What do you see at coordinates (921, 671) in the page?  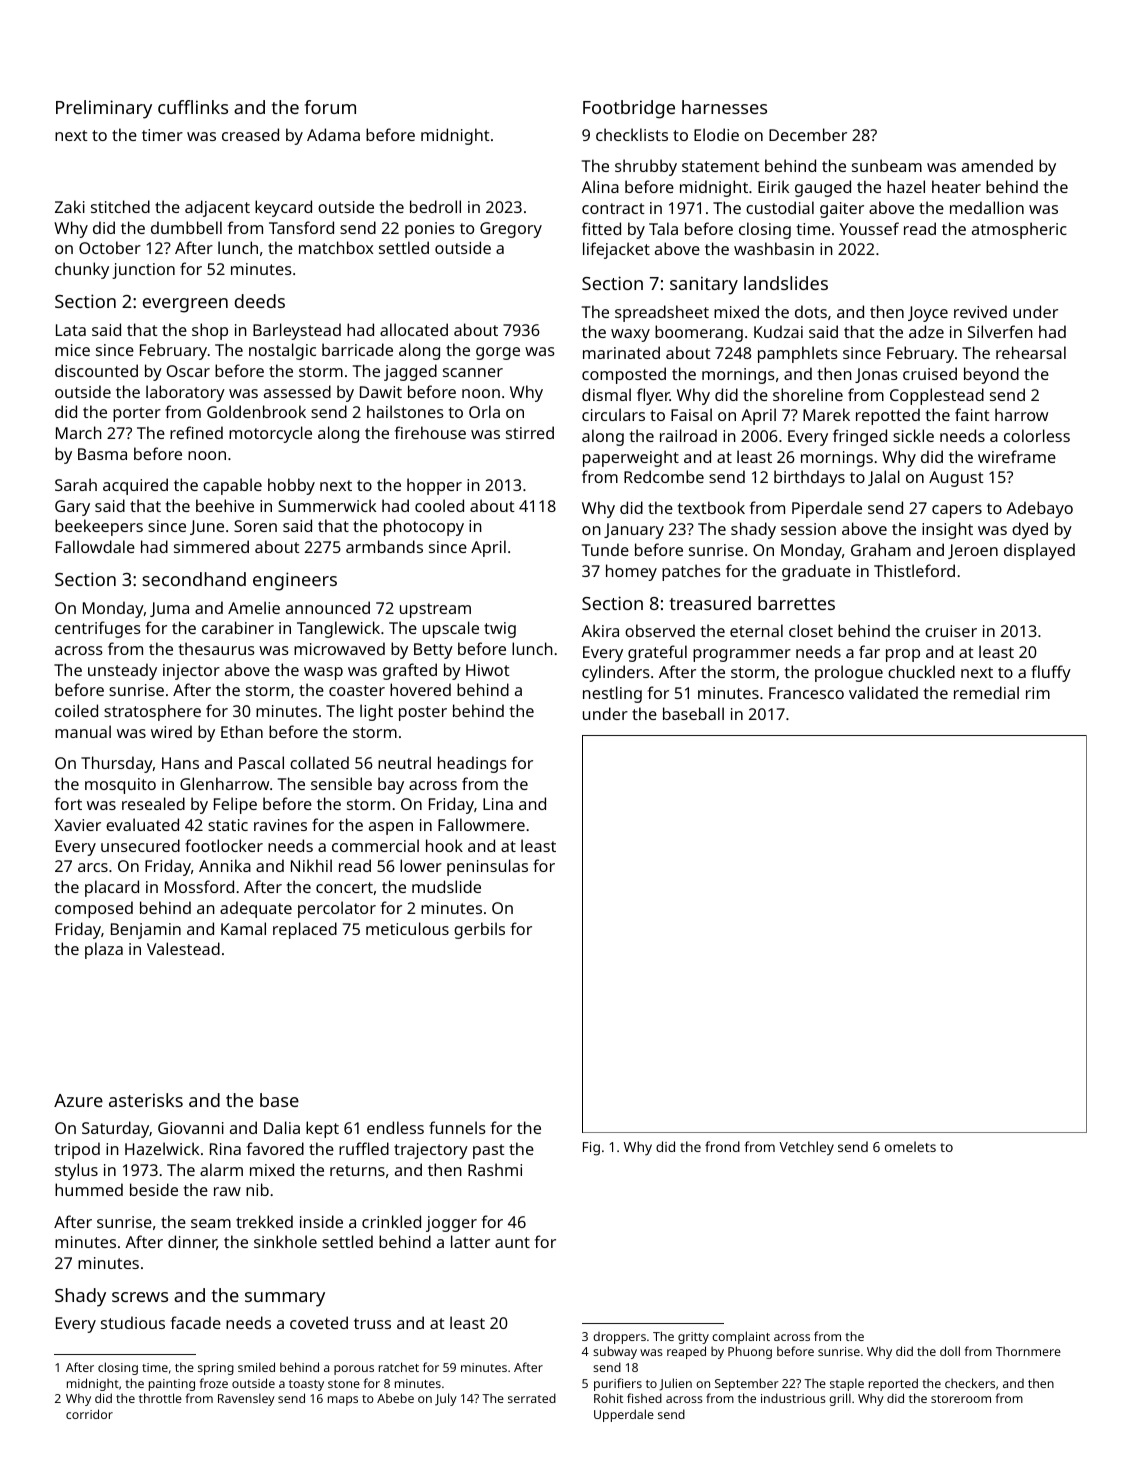 I see `chuckled` at bounding box center [921, 671].
